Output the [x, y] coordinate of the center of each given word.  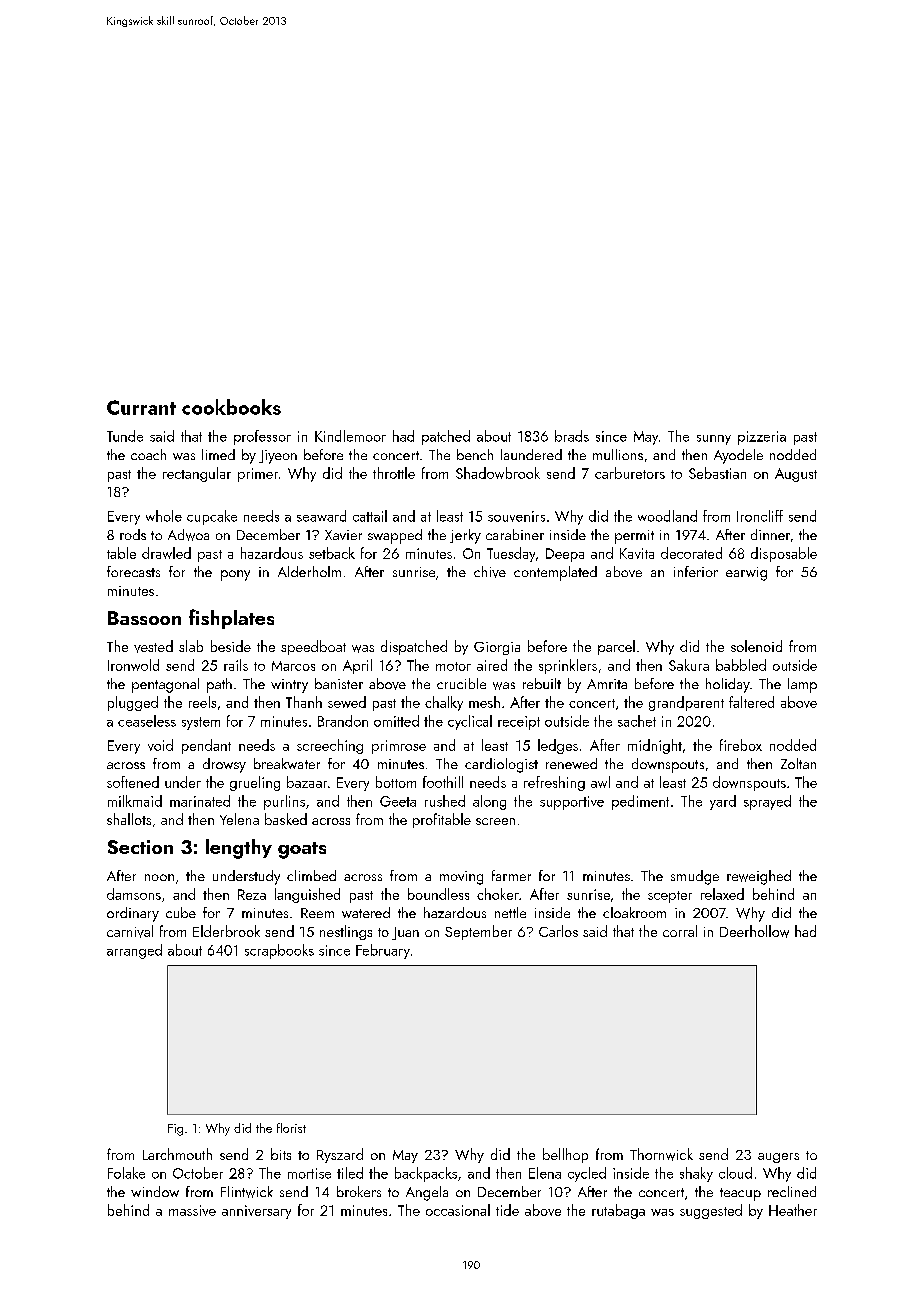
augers [778, 1158]
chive [490, 572]
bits [281, 1154]
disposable [784, 554]
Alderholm [309, 571]
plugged [133, 703]
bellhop [565, 1155]
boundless [438, 894]
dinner [770, 534]
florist [291, 1128]
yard [723, 802]
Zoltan [798, 763]
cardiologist [501, 765]
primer [258, 475]
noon [159, 877]
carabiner [515, 534]
